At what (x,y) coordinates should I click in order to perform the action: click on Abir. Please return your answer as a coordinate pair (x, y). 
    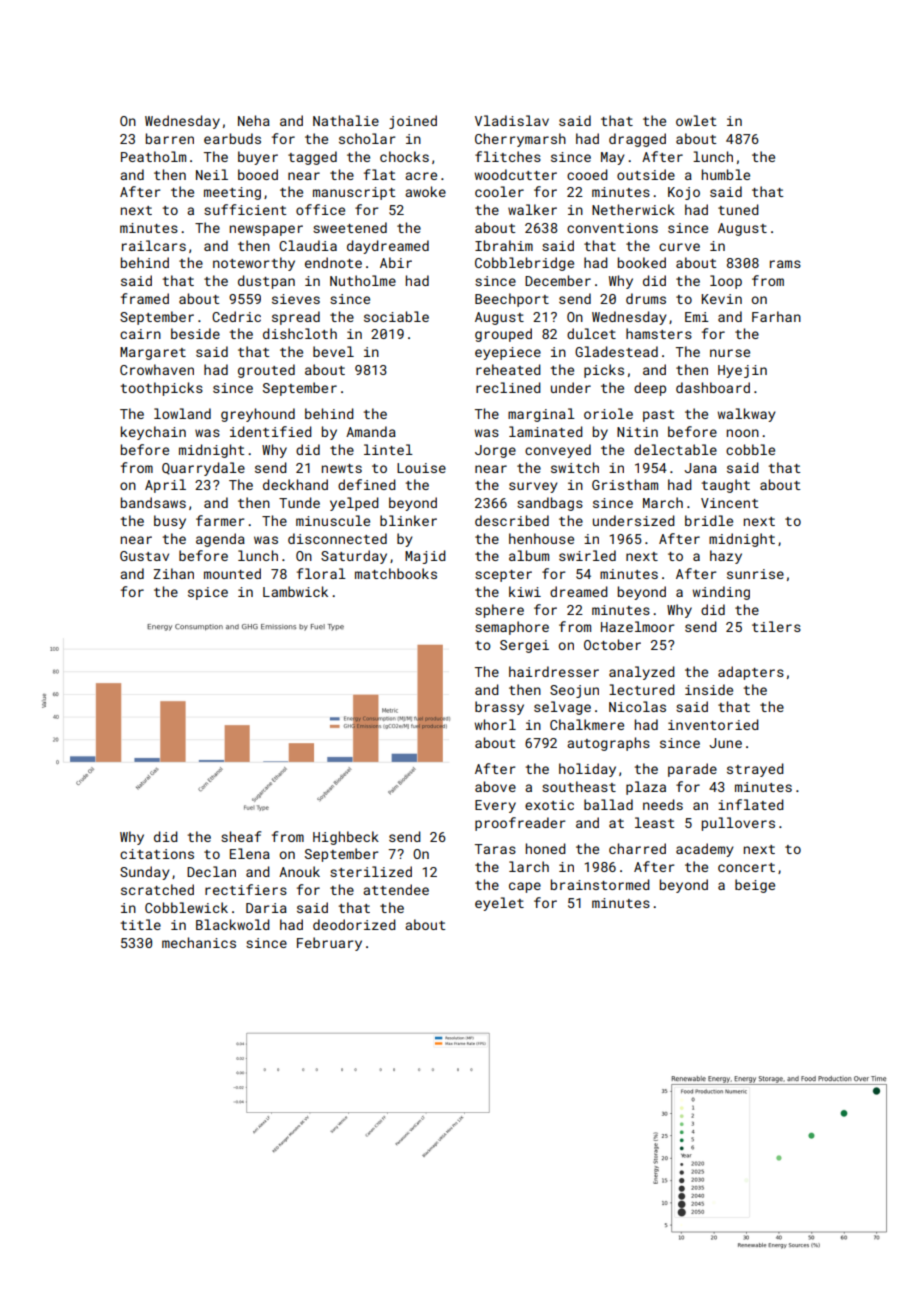
    Looking at the image, I should click on (396, 262).
